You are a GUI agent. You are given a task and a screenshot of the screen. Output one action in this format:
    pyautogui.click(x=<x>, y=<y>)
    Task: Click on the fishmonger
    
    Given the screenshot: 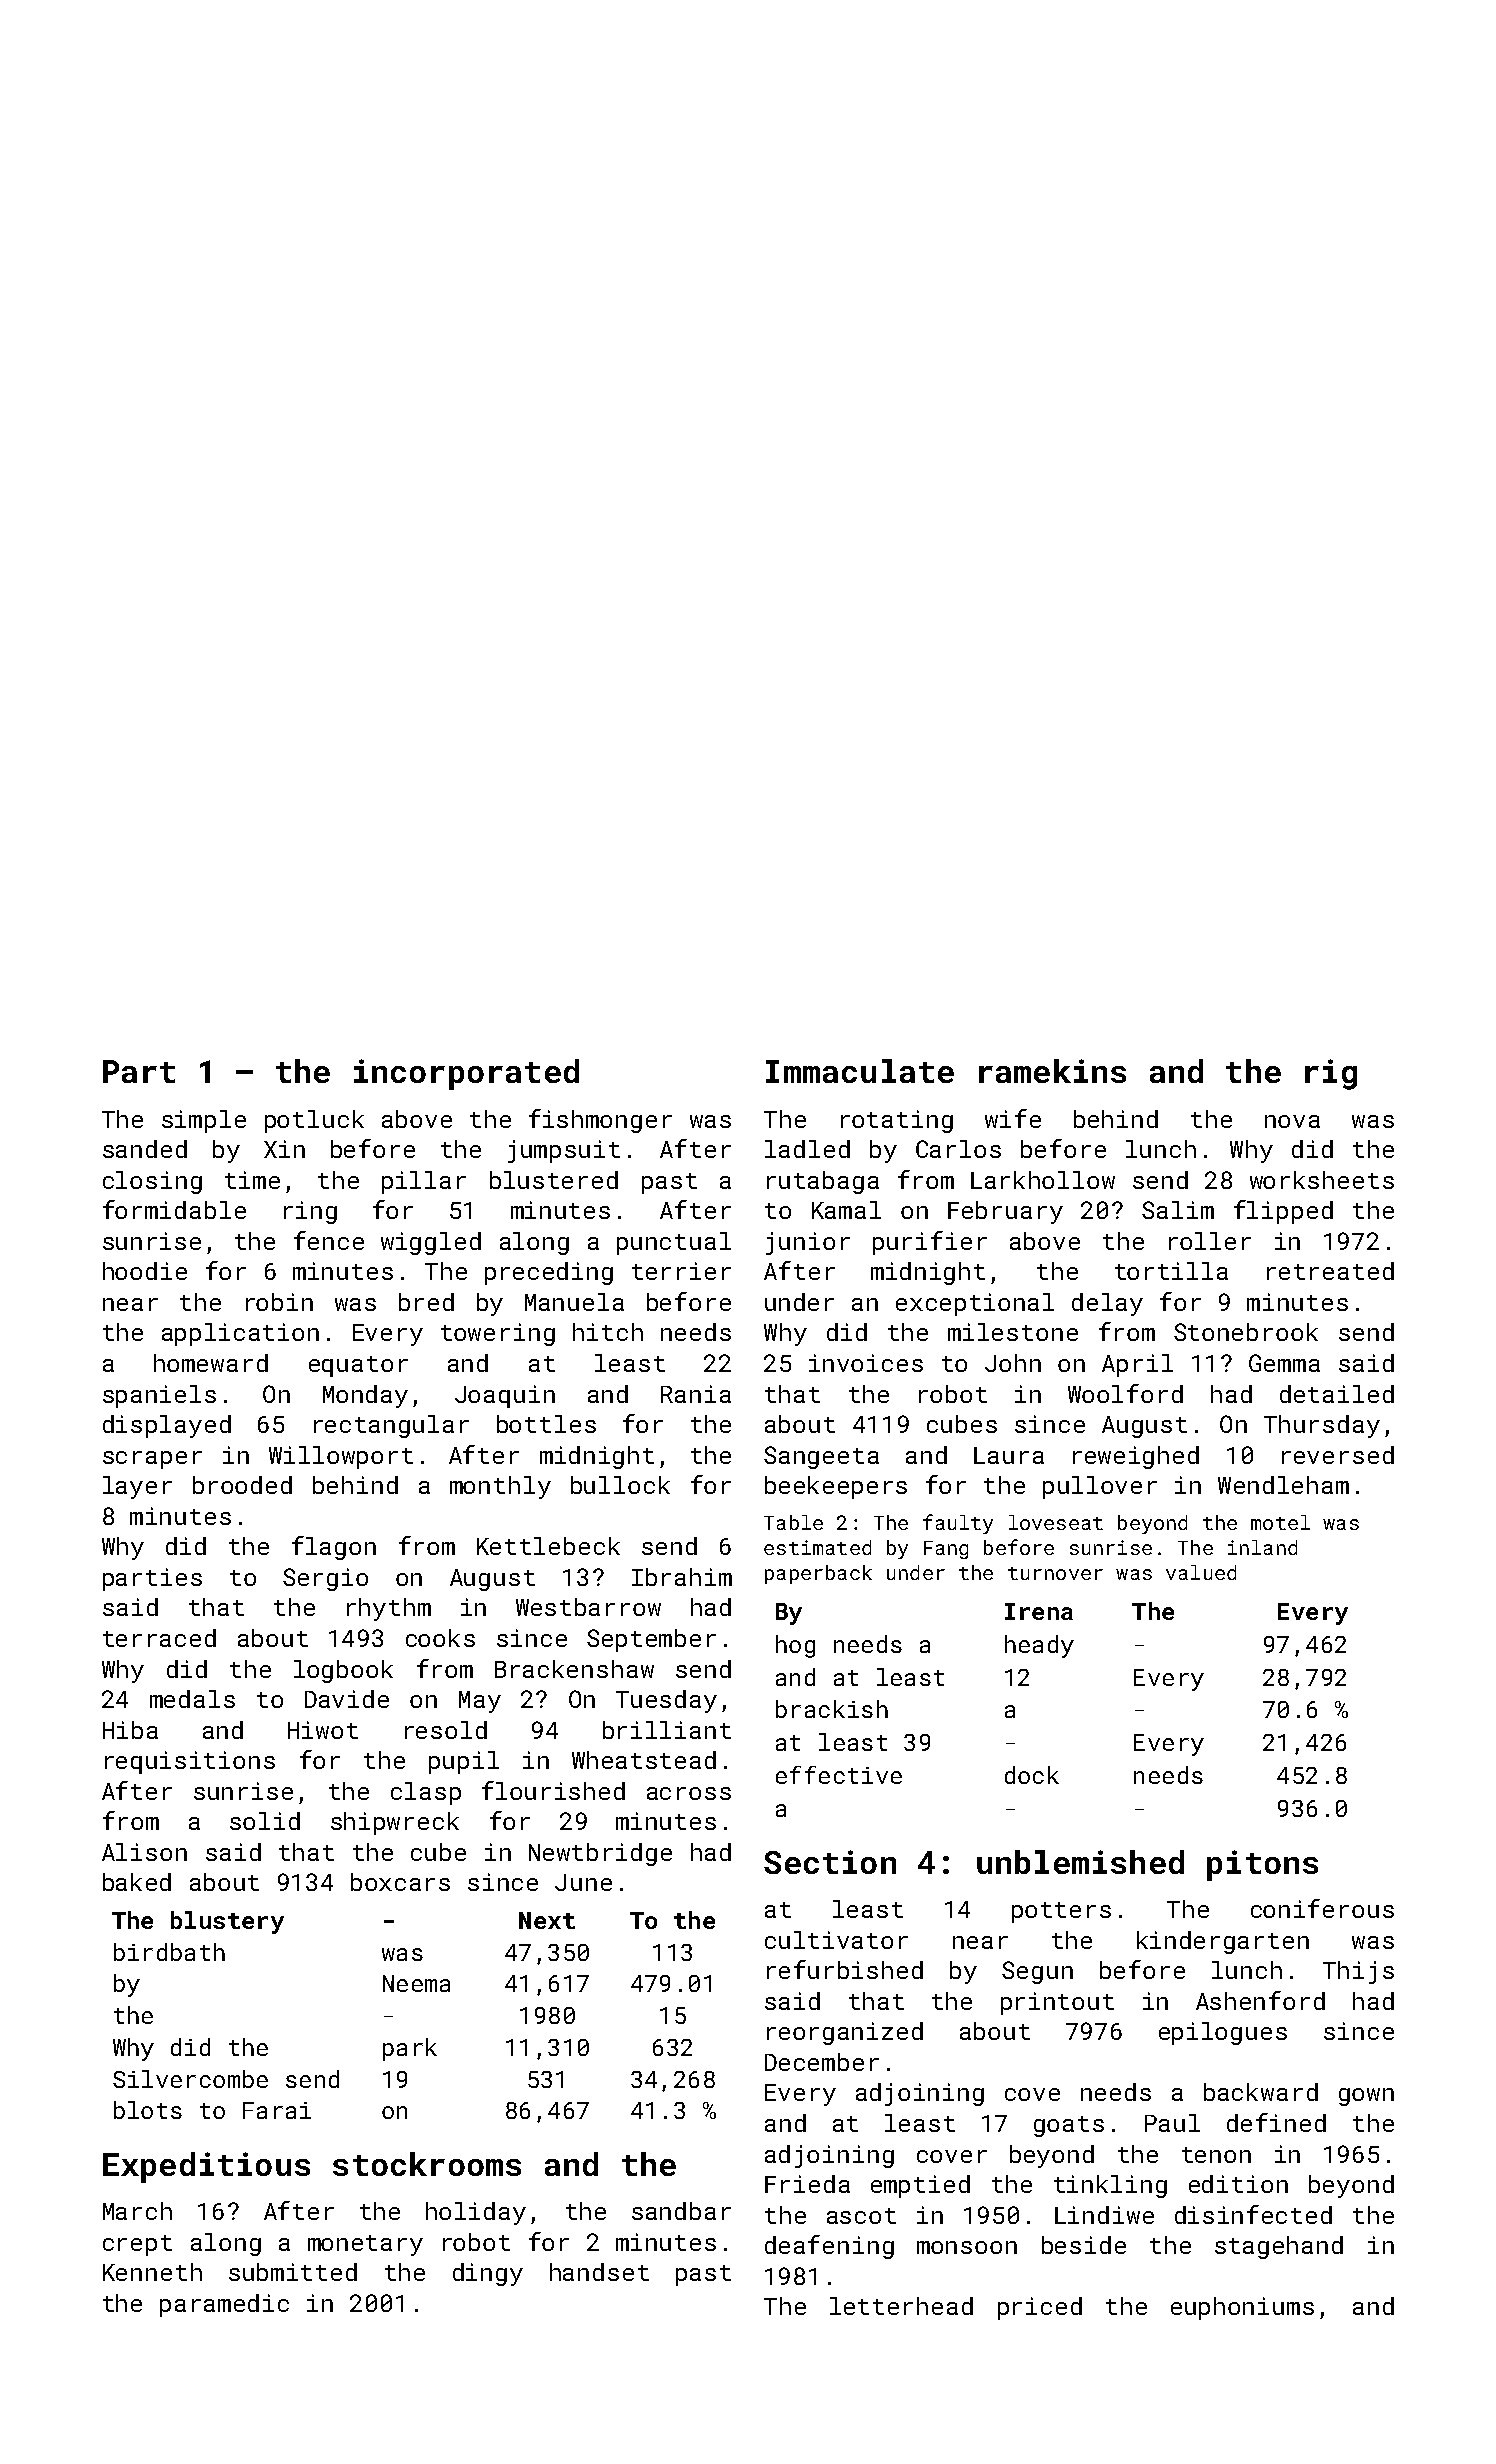 What is the action you would take?
    pyautogui.click(x=600, y=1121)
